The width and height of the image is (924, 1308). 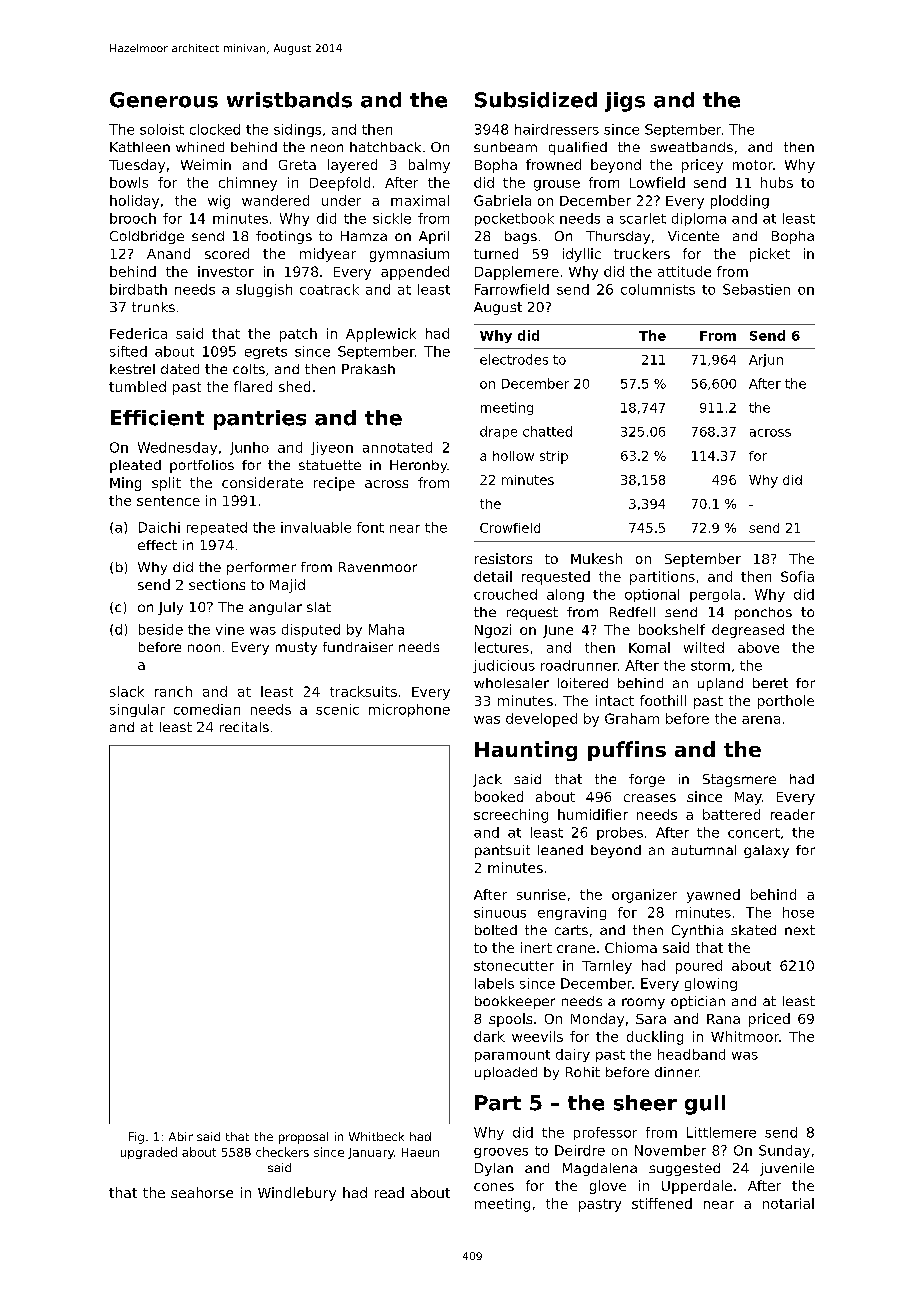 I want to click on Arjun, so click(x=766, y=360).
